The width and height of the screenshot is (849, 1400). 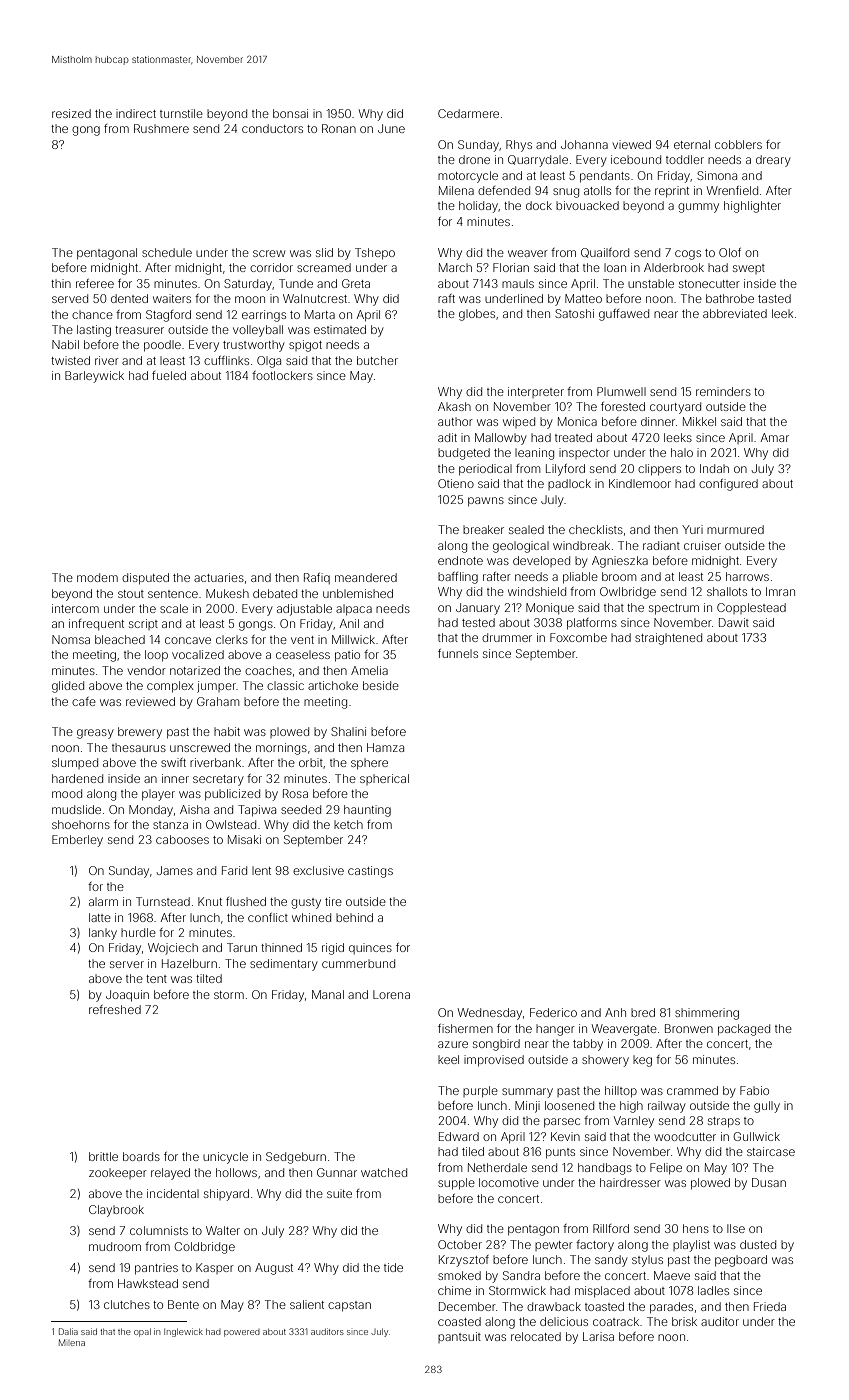 What do you see at coordinates (674, 267) in the screenshot?
I see `Alderbrook` at bounding box center [674, 267].
